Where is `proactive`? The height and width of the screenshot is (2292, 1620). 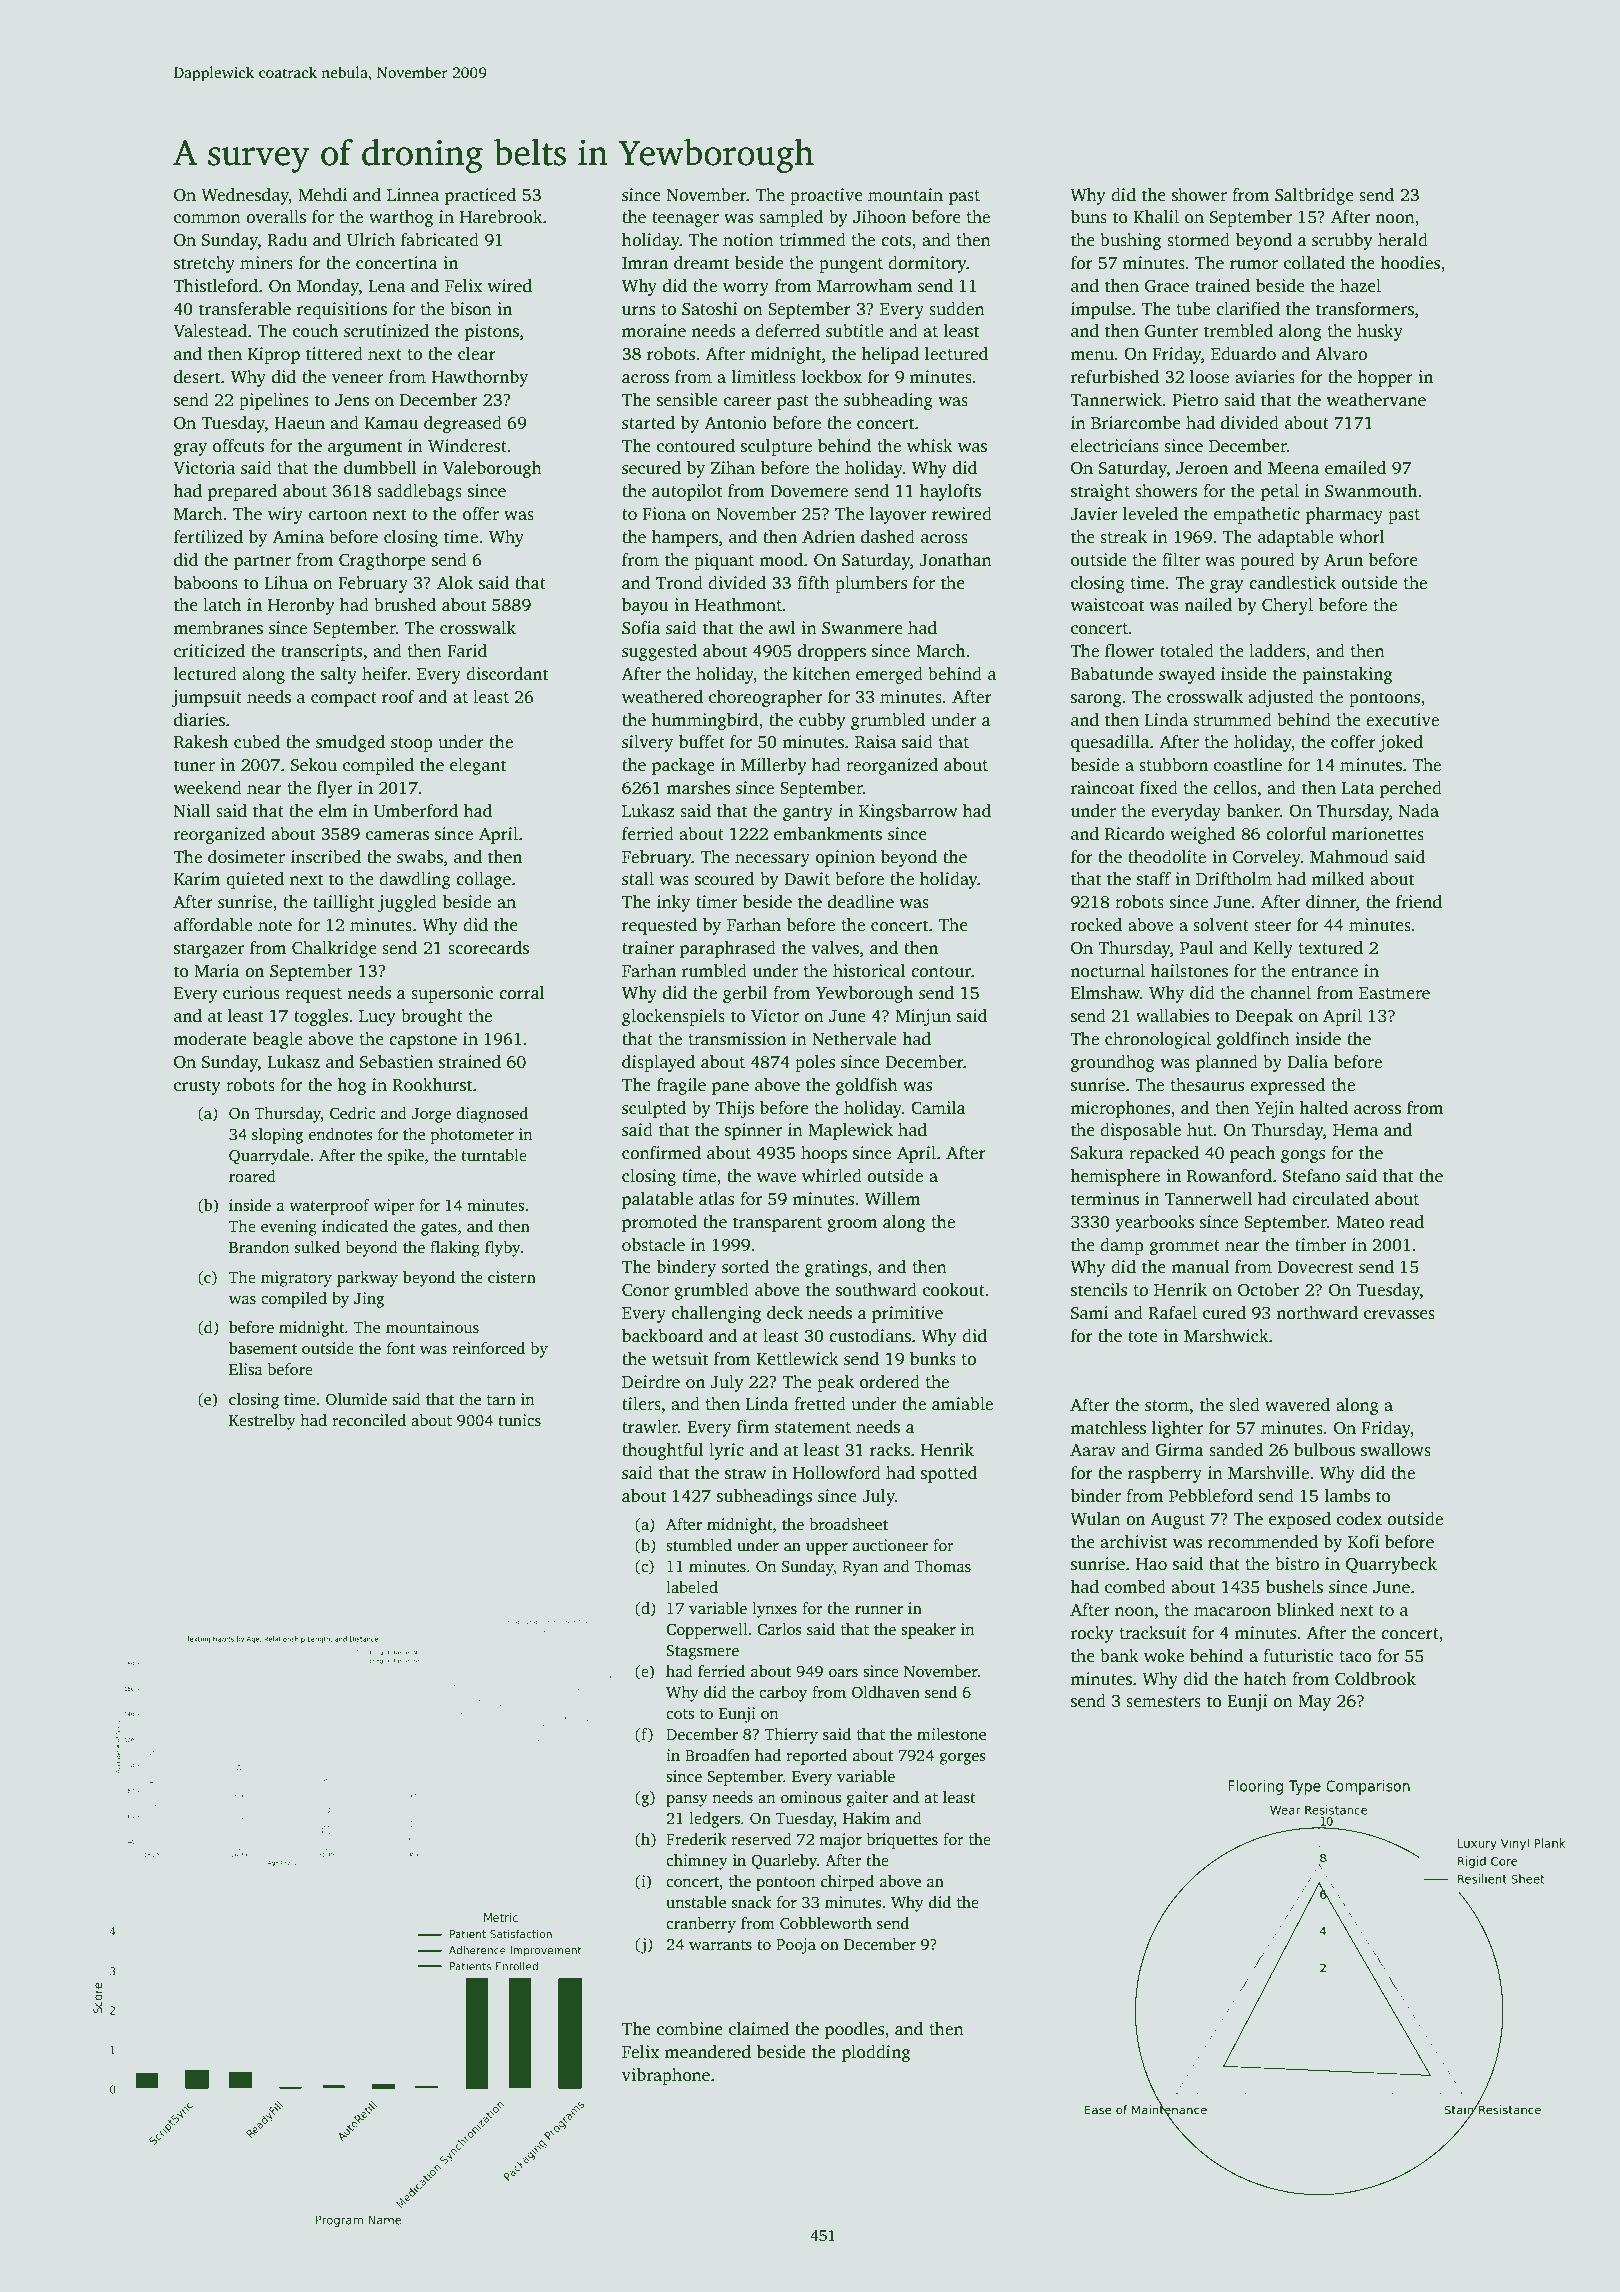
proactive is located at coordinates (826, 196).
